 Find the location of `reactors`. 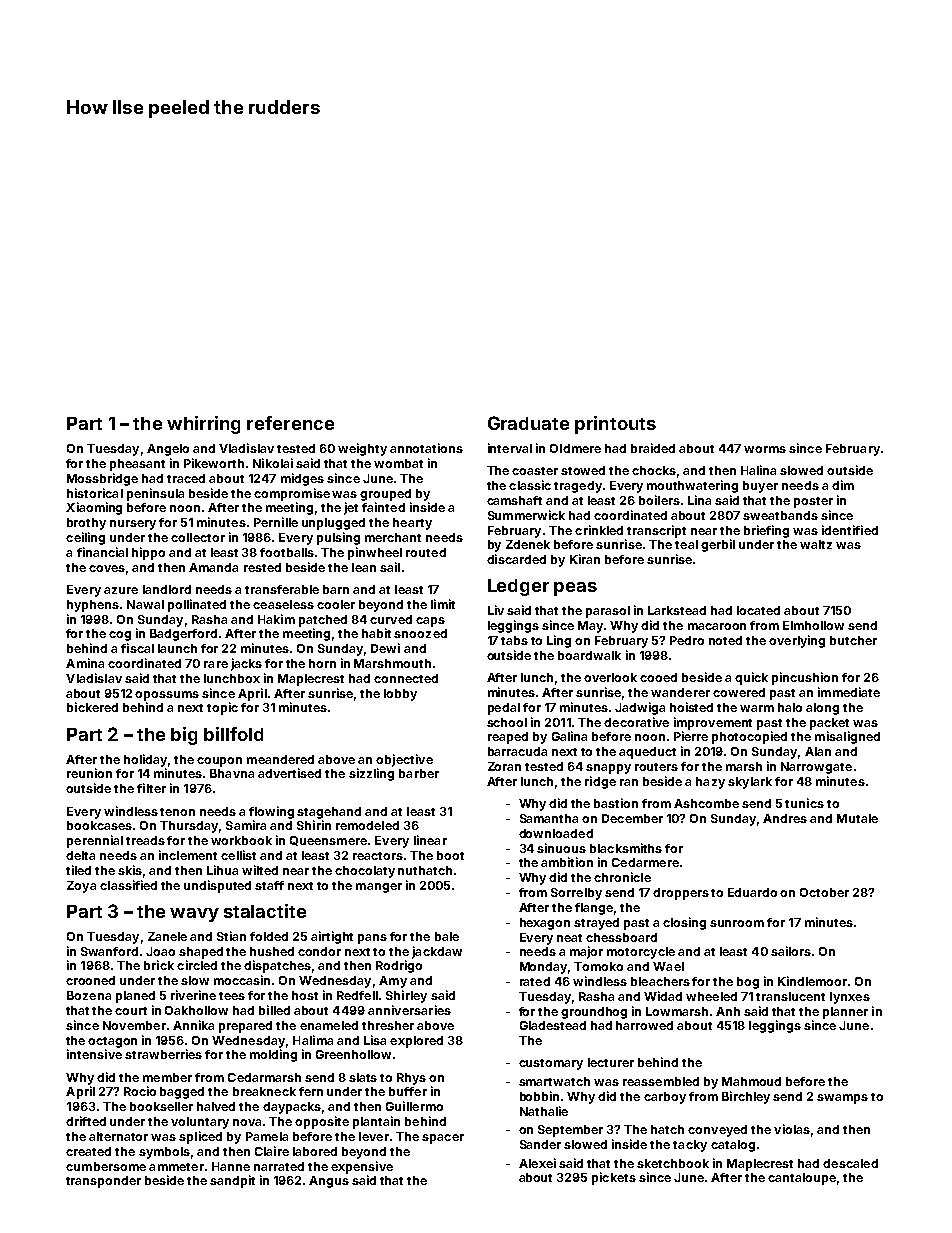

reactors is located at coordinates (378, 856).
